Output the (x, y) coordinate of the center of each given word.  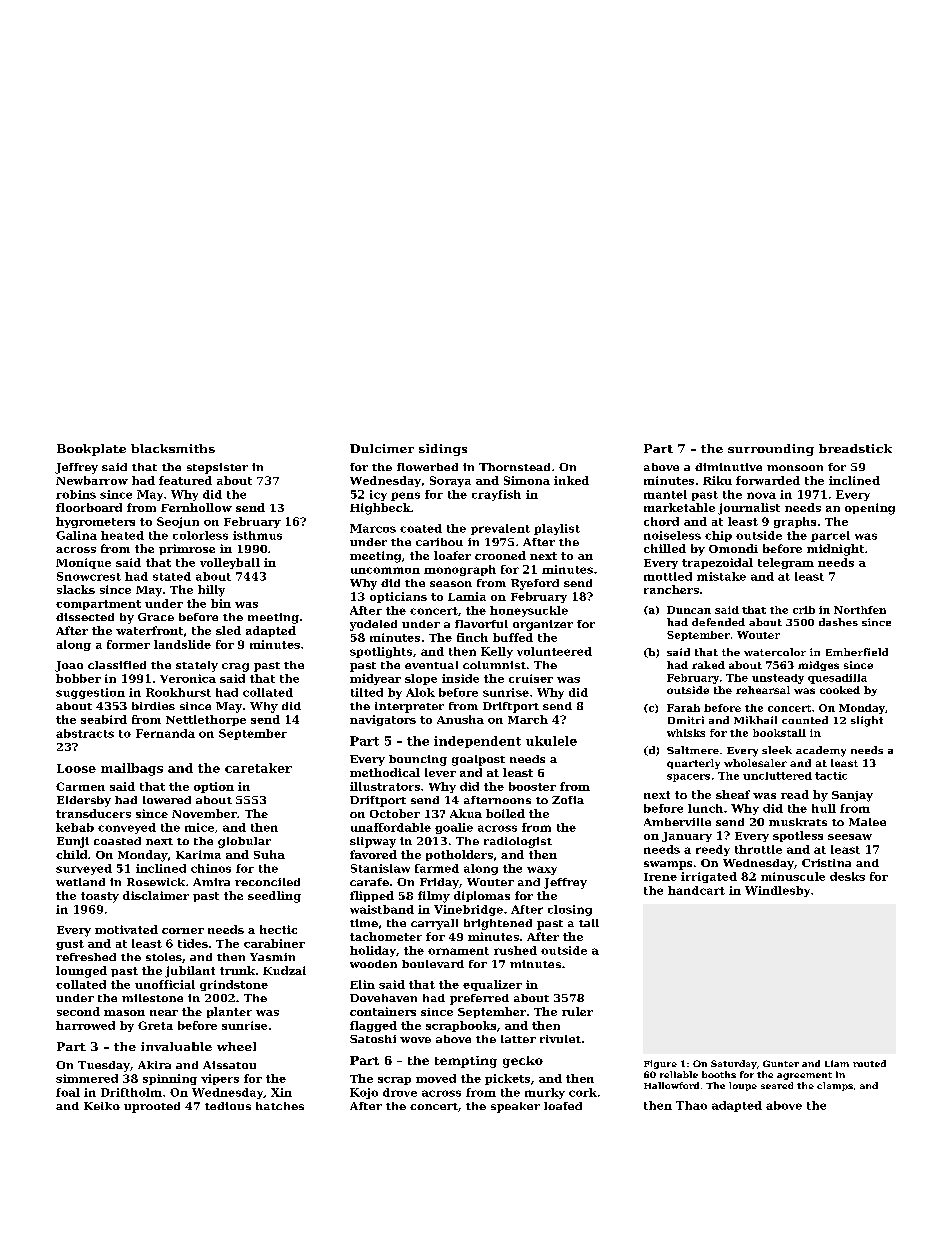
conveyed (127, 828)
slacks (76, 589)
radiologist (518, 842)
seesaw (850, 837)
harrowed (85, 1025)
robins (76, 494)
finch (472, 637)
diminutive (728, 467)
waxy (542, 870)
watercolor (775, 652)
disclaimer (156, 895)
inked (571, 480)
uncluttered (777, 776)
